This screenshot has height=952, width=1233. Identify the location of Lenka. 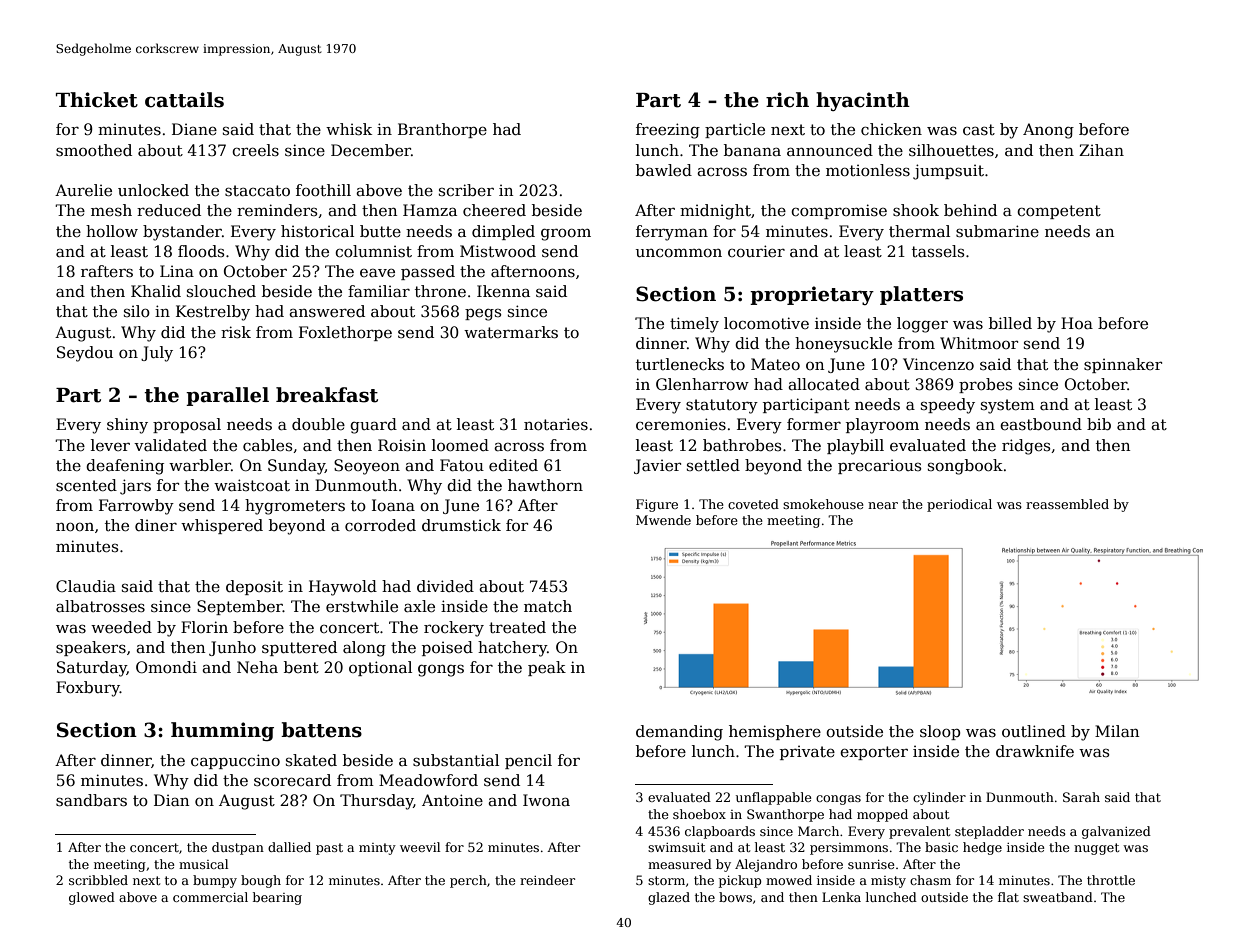
(841, 897).
